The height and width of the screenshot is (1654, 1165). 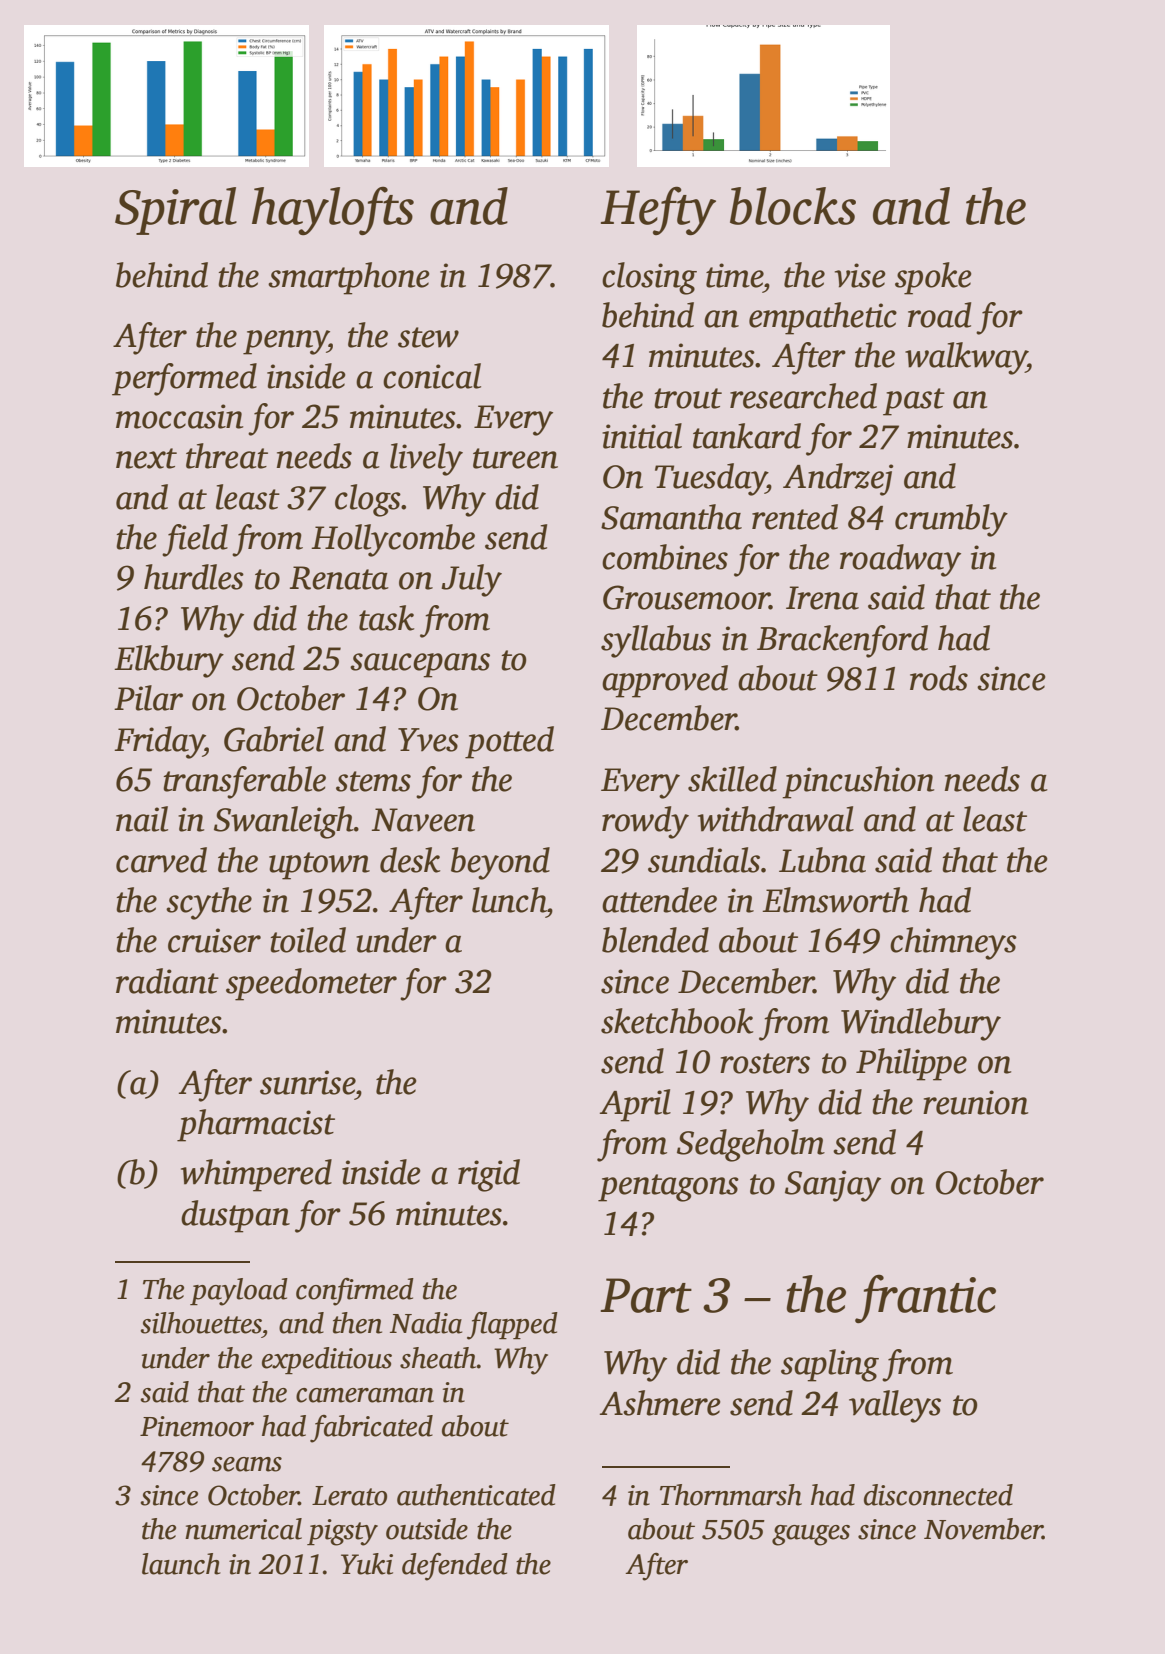 I want to click on Nadia, so click(x=426, y=1323).
